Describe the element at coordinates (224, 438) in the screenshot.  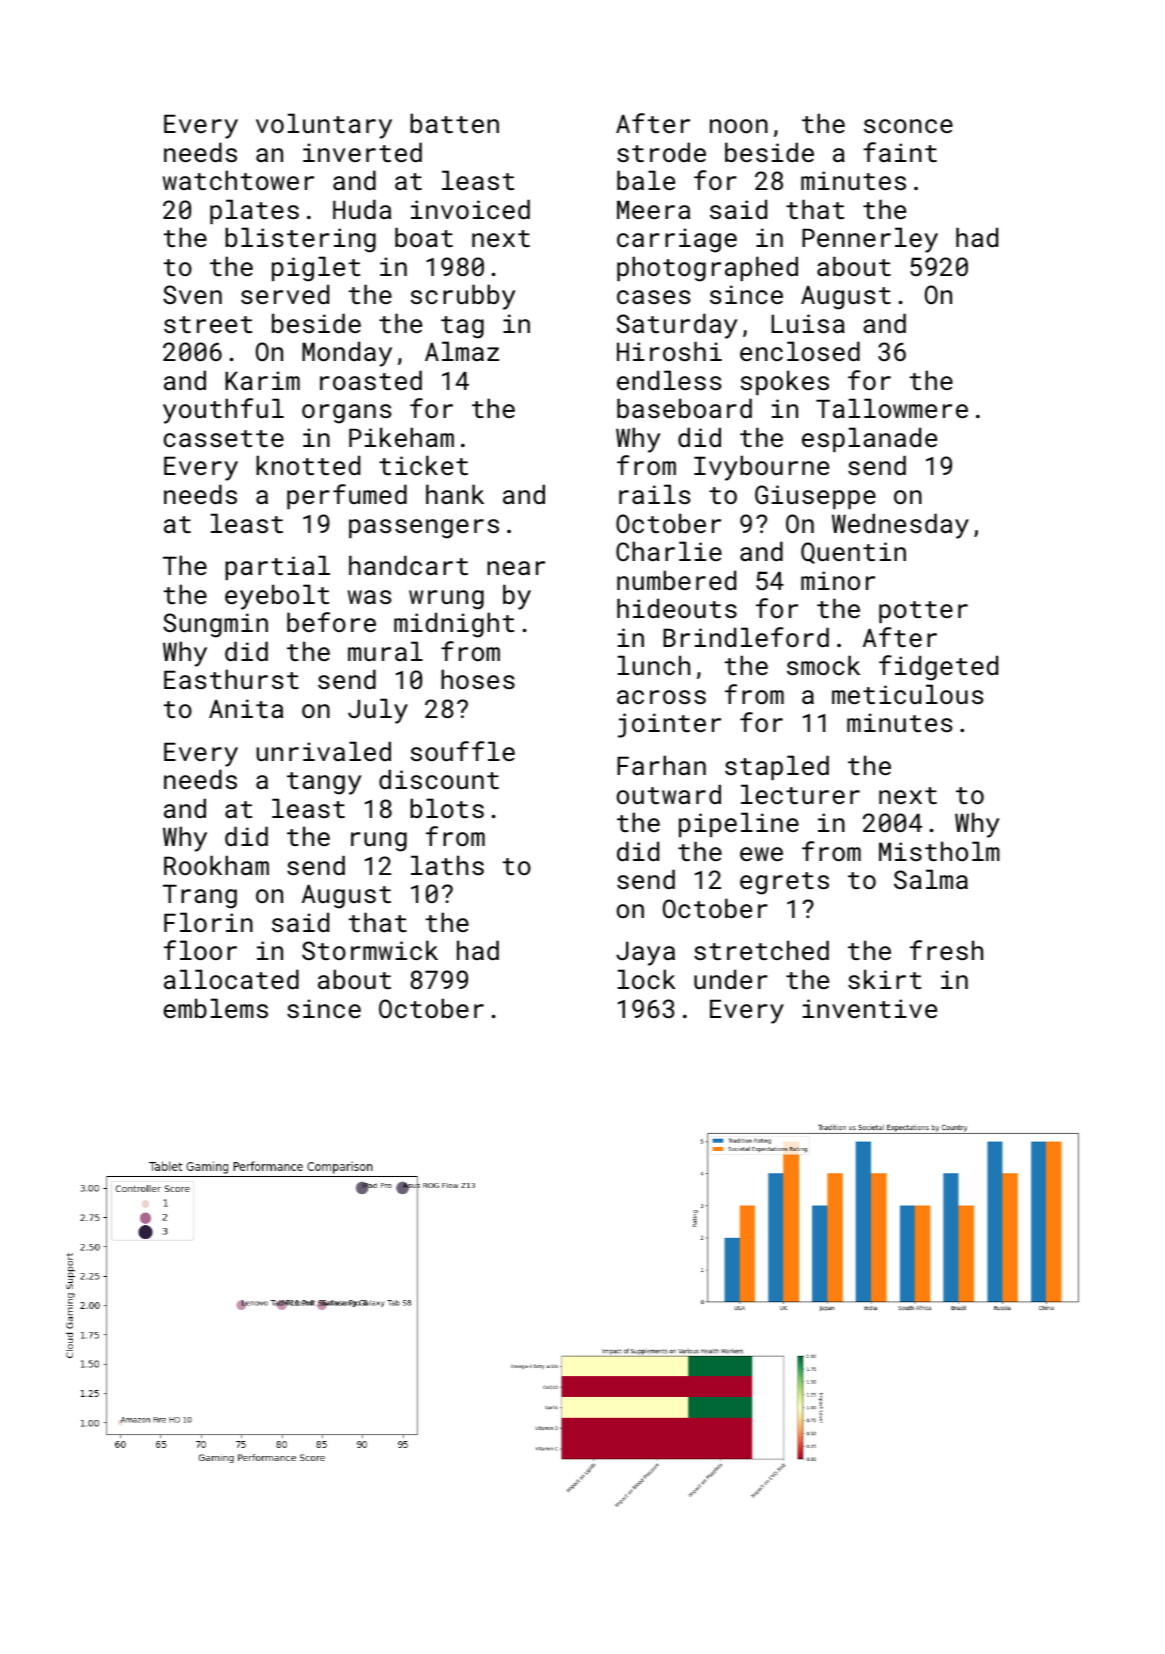
I see `cassette` at that location.
